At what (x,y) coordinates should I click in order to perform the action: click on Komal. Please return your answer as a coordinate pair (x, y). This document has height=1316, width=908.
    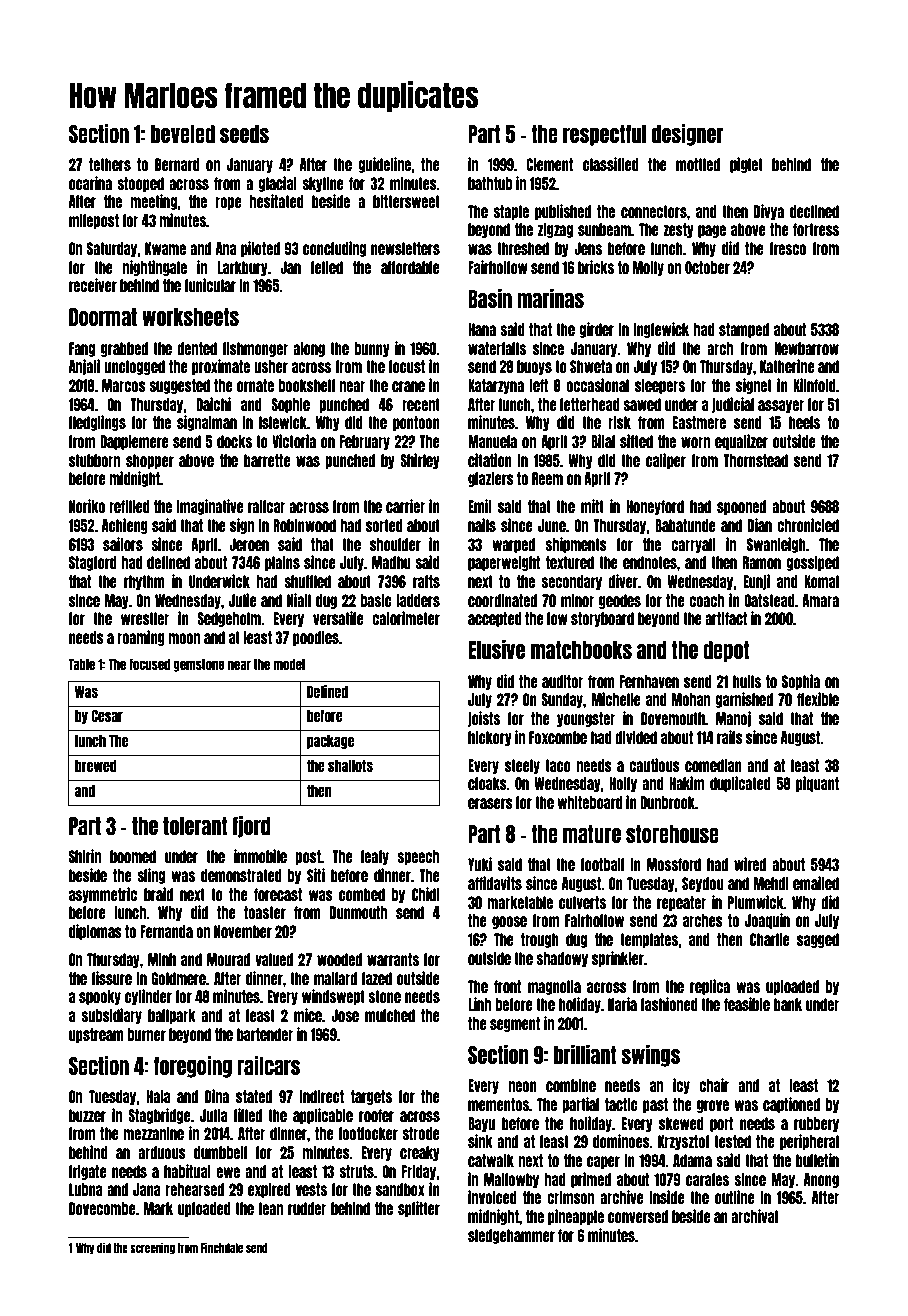
    Looking at the image, I should click on (821, 581).
